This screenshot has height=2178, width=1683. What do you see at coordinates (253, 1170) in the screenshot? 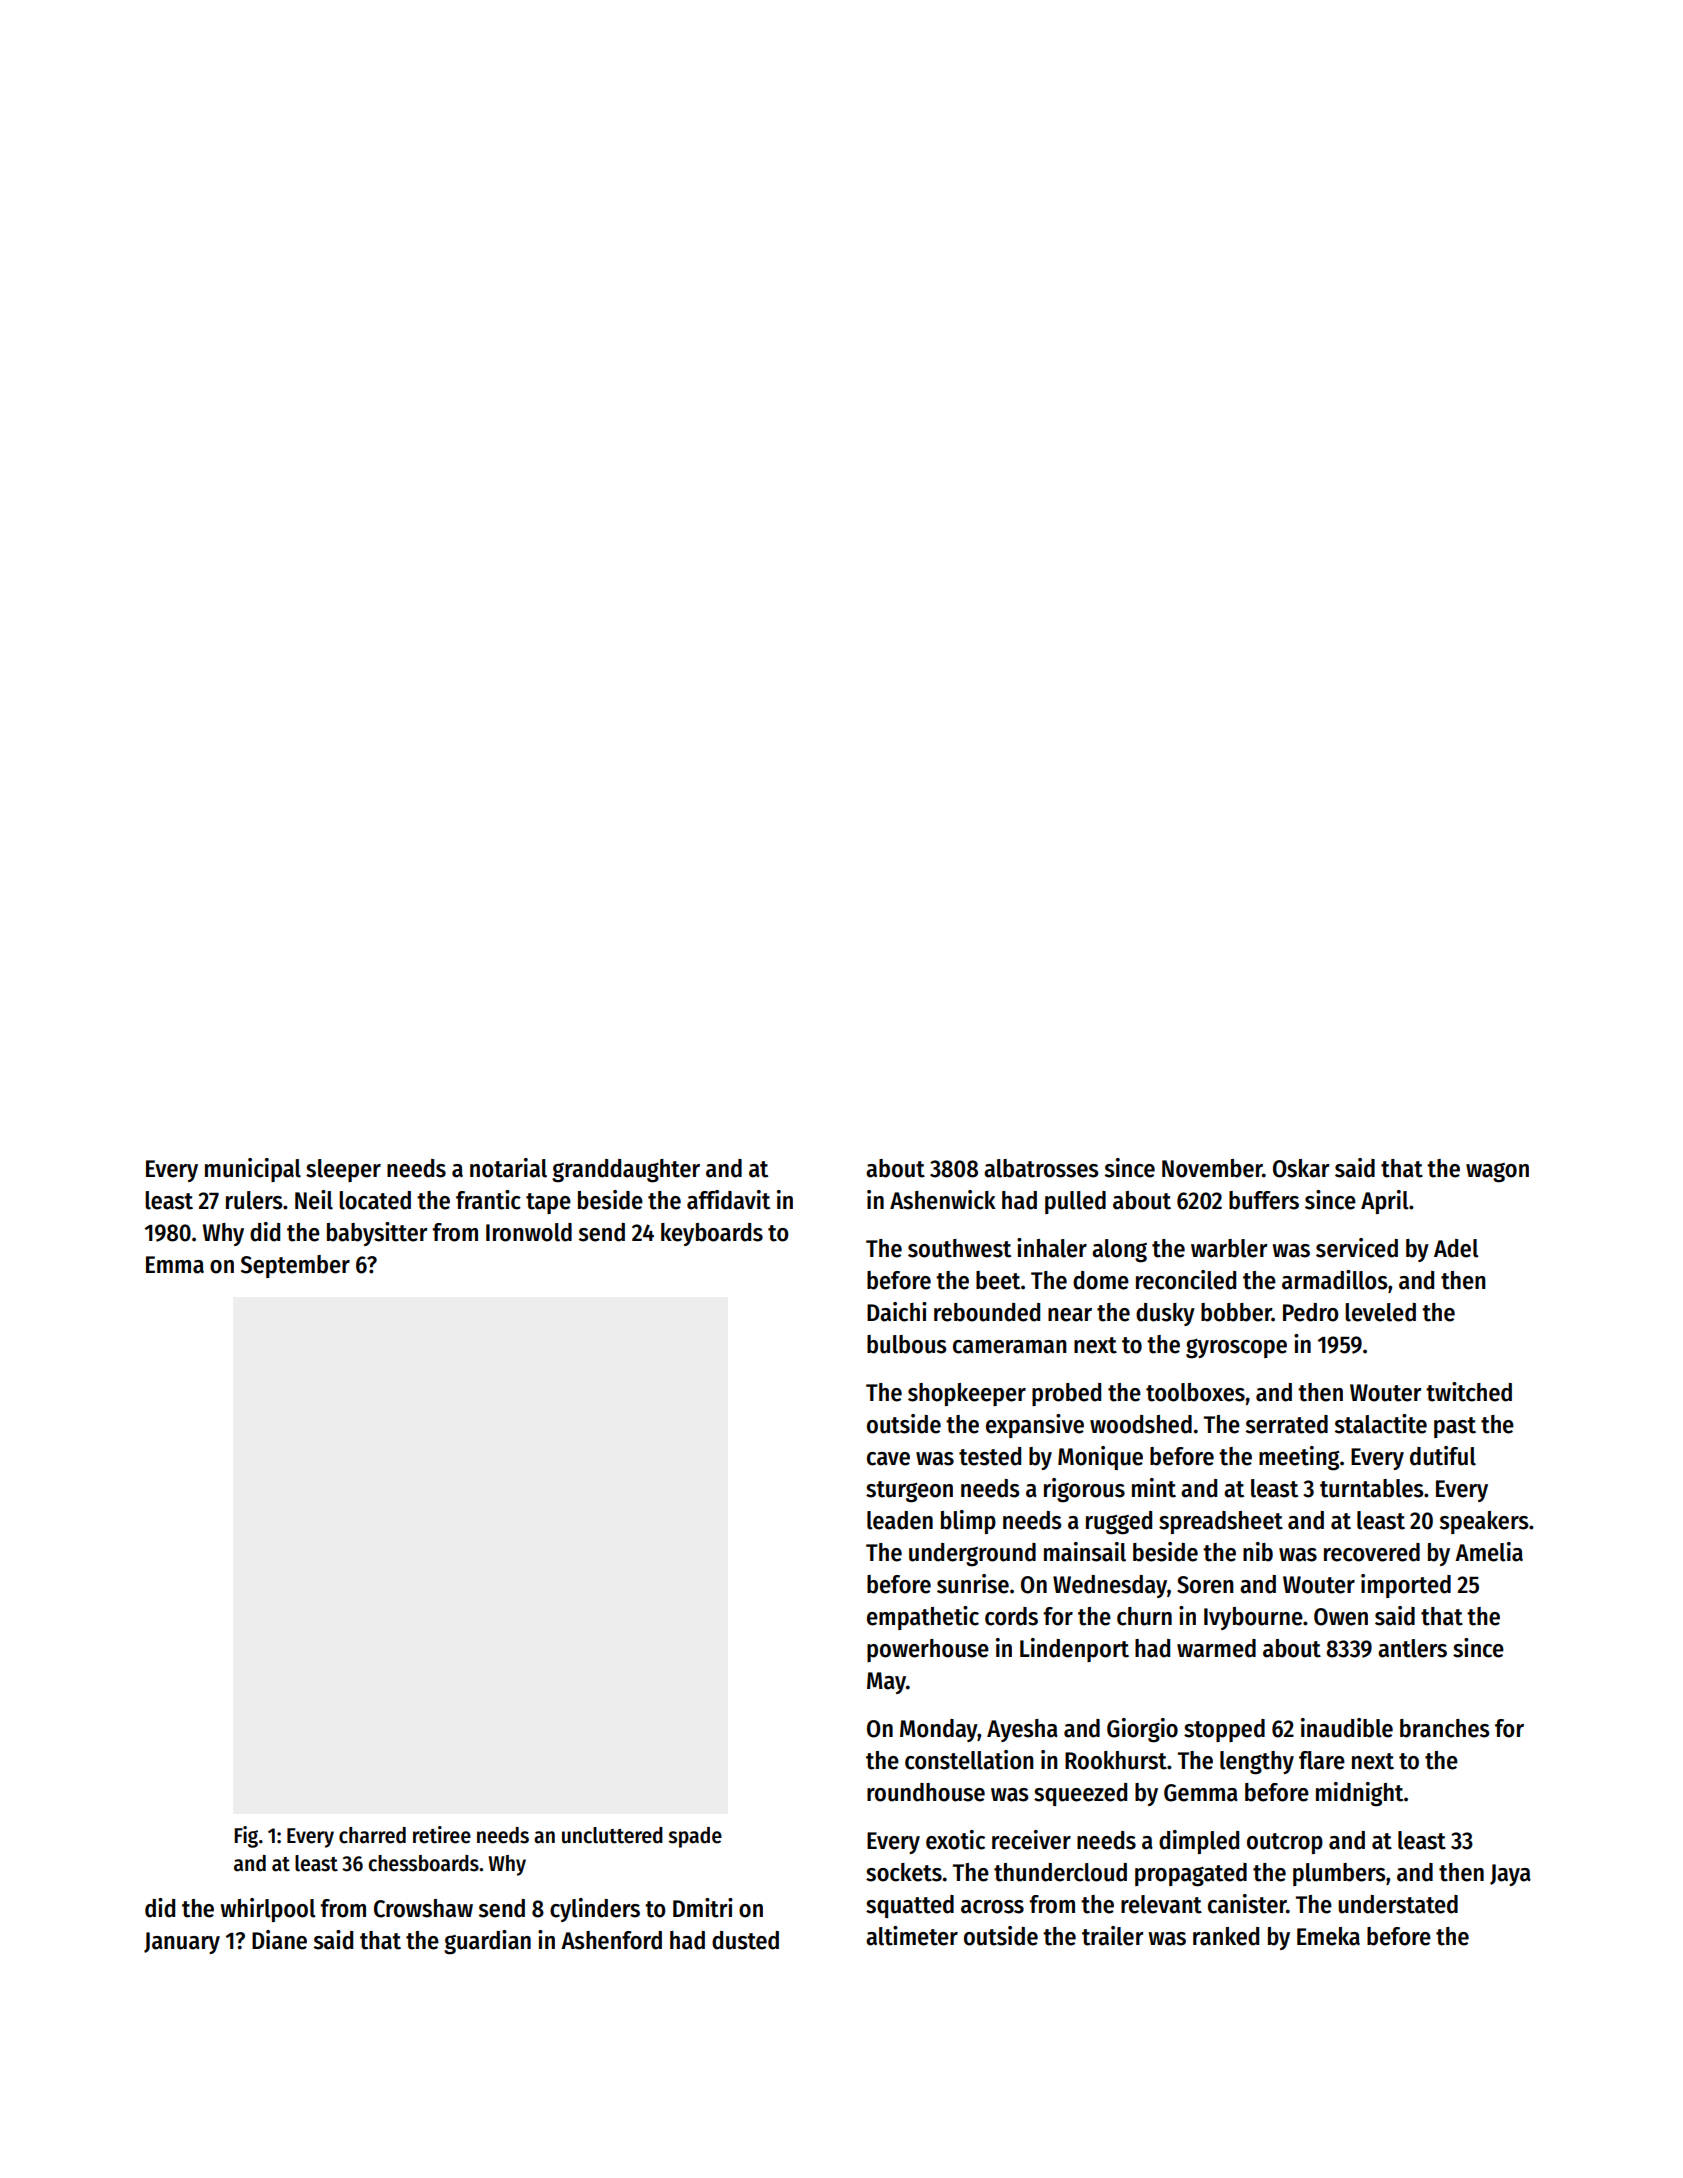
I see `municipal` at bounding box center [253, 1170].
